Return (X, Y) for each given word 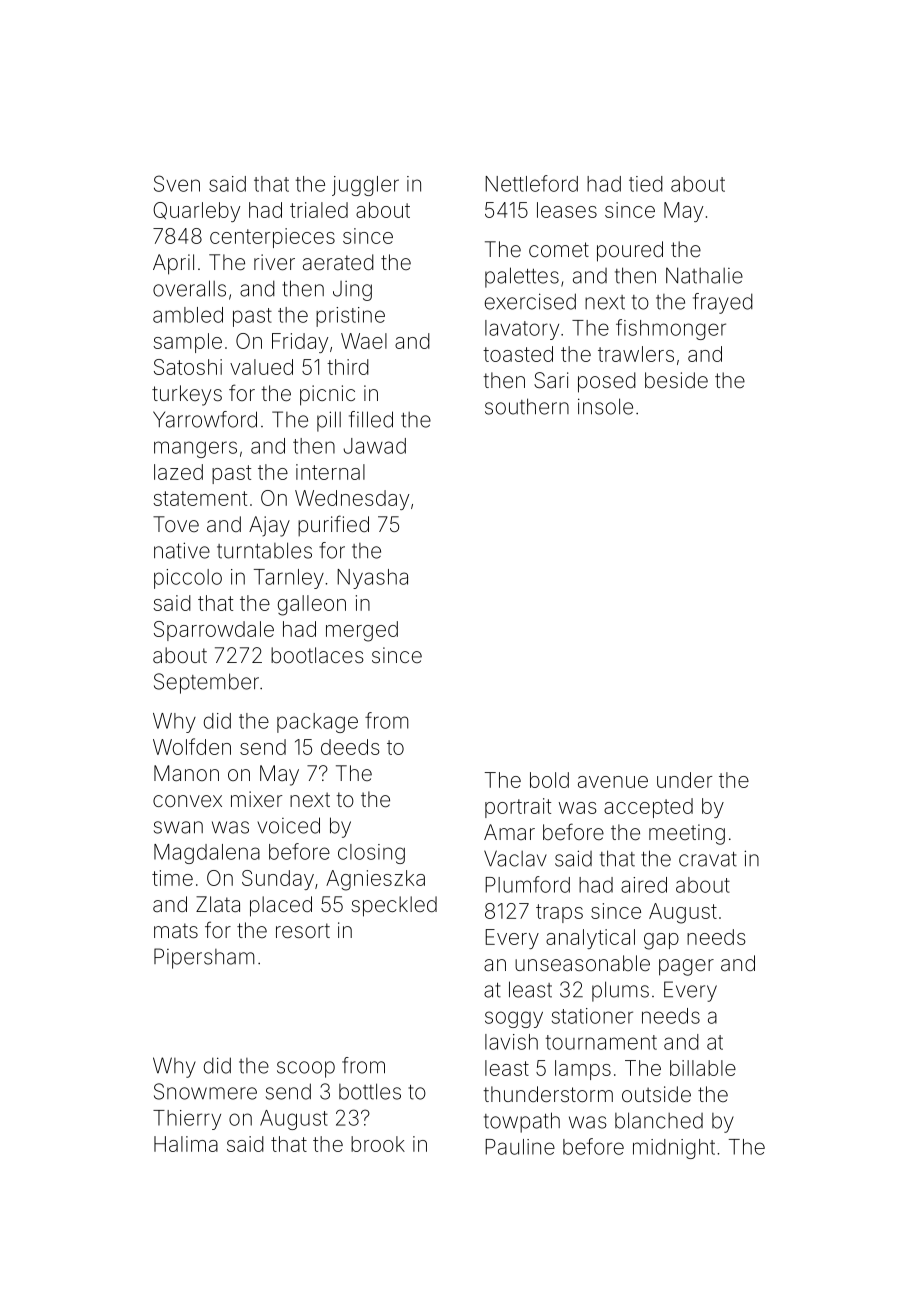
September (206, 683)
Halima (186, 1144)
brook (378, 1144)
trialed (319, 210)
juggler (365, 186)
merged (362, 631)
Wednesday (352, 500)
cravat (708, 859)
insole (605, 406)
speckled (394, 906)
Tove (176, 524)
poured (630, 251)
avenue (613, 782)
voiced (289, 825)
